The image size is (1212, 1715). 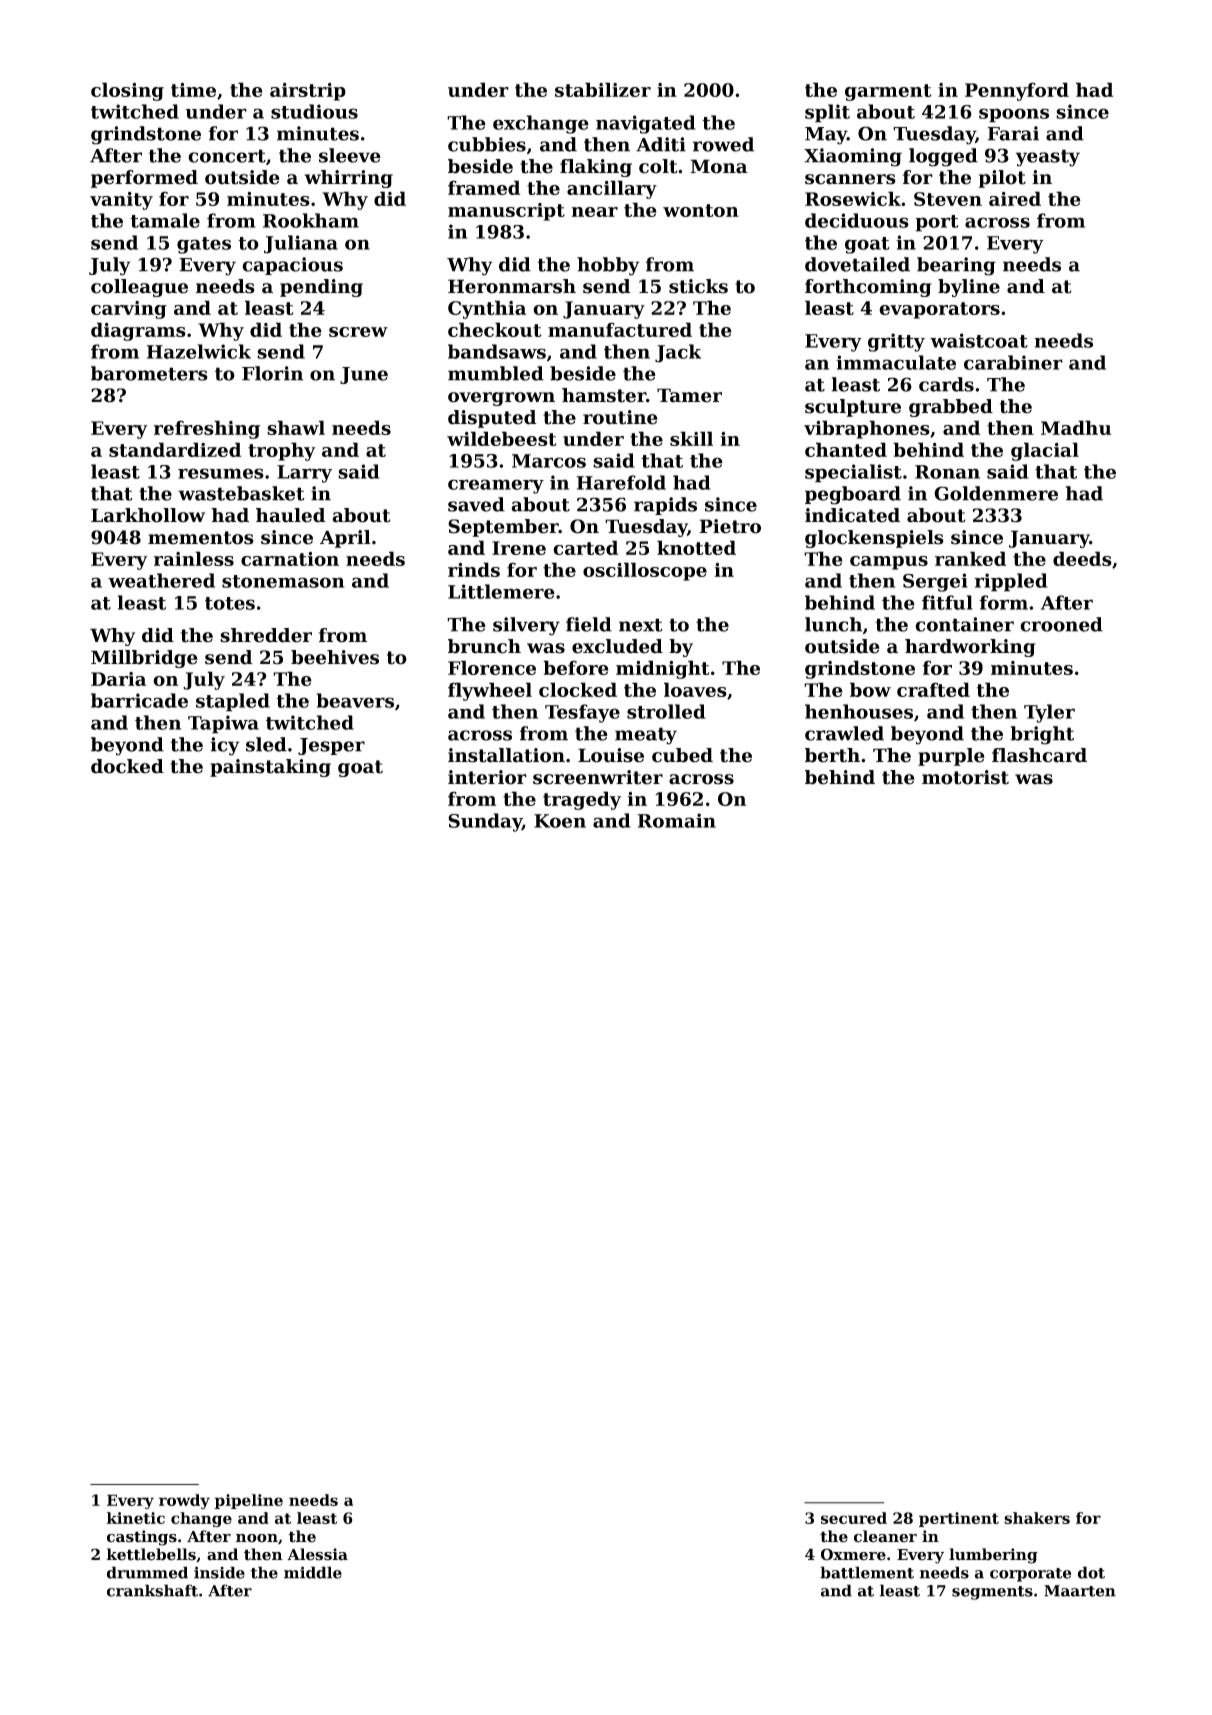 I want to click on vanity, so click(x=121, y=201).
